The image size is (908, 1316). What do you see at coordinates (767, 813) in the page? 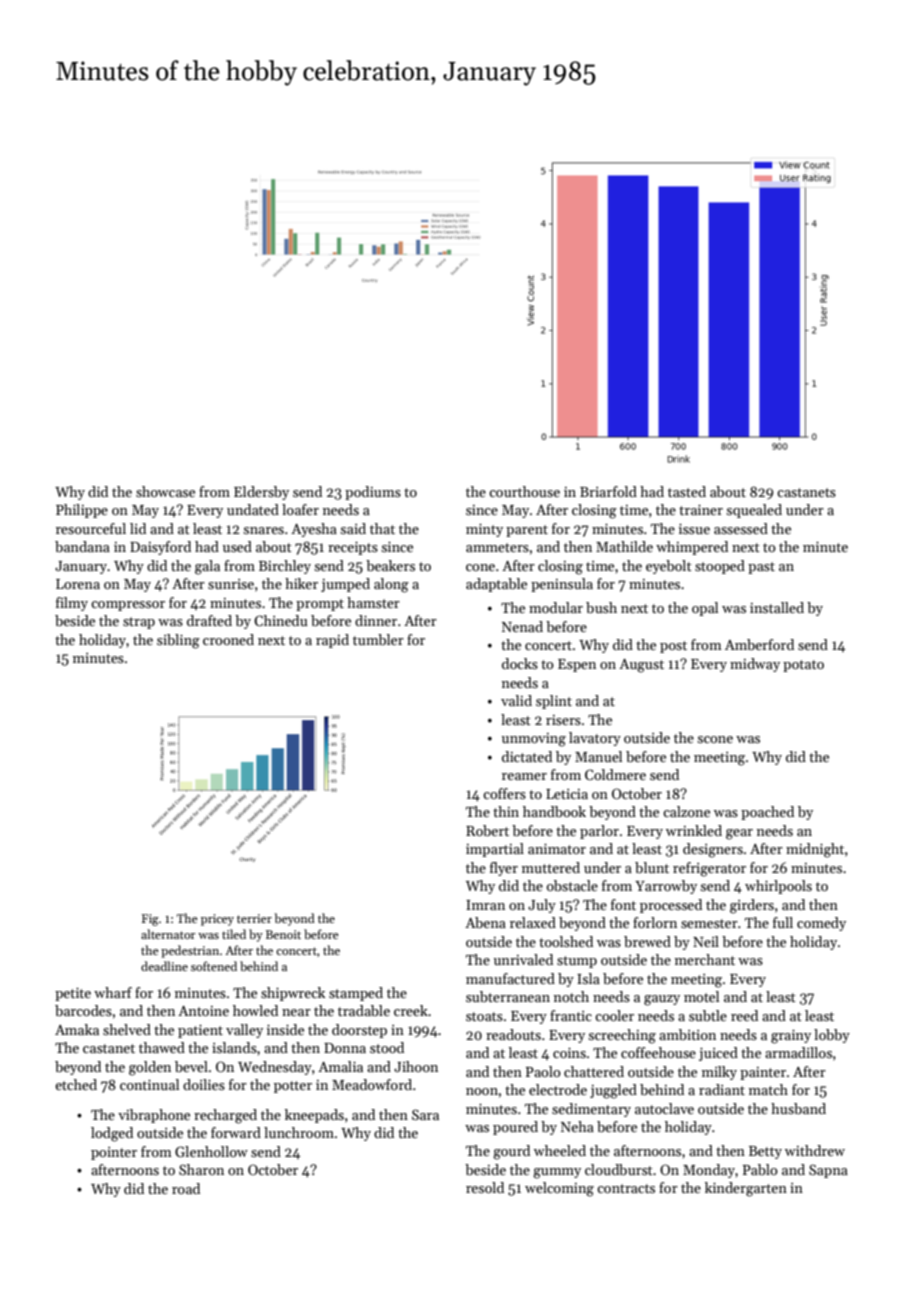
I see `poached` at bounding box center [767, 813].
